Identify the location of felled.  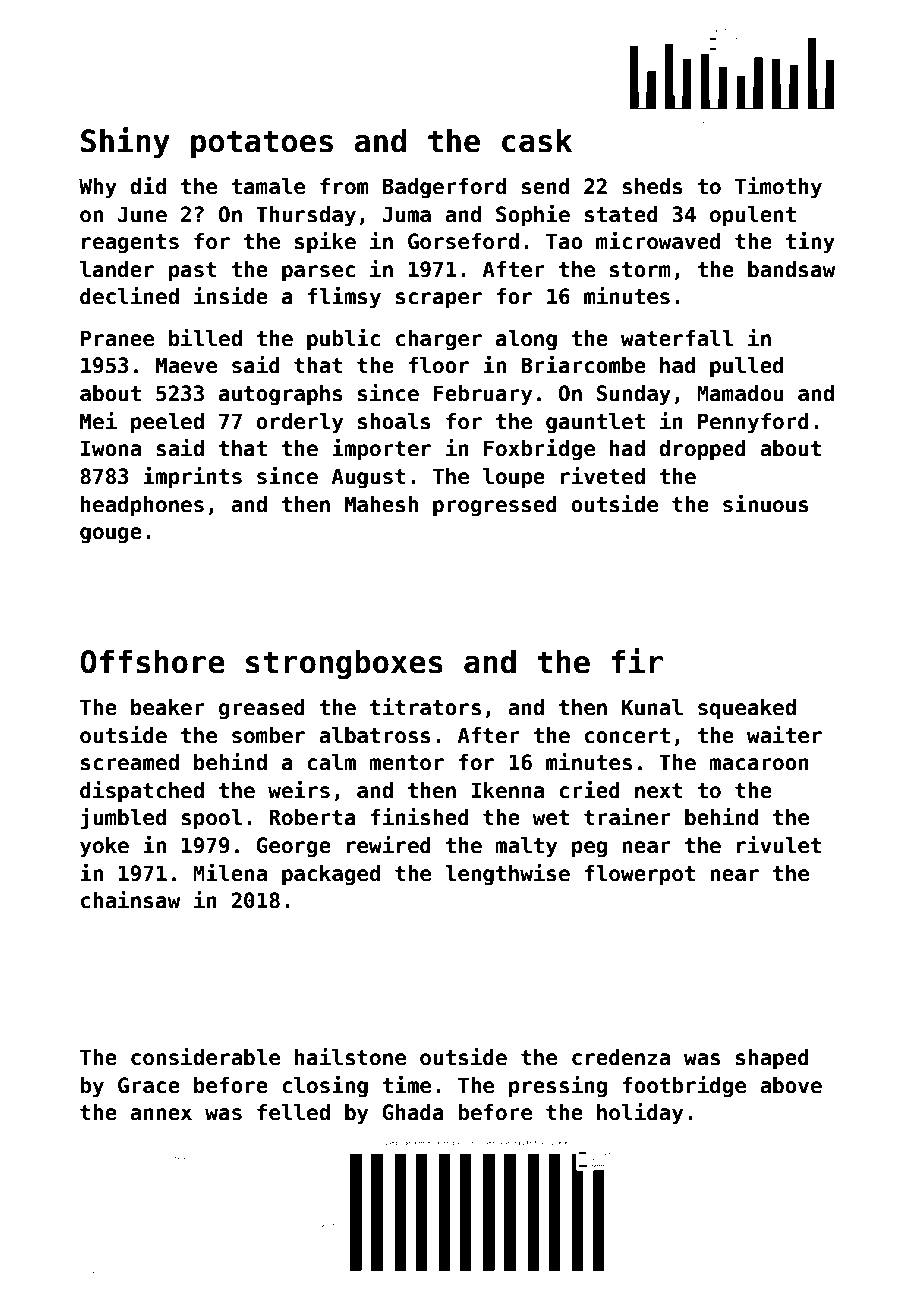
(293, 1112).
